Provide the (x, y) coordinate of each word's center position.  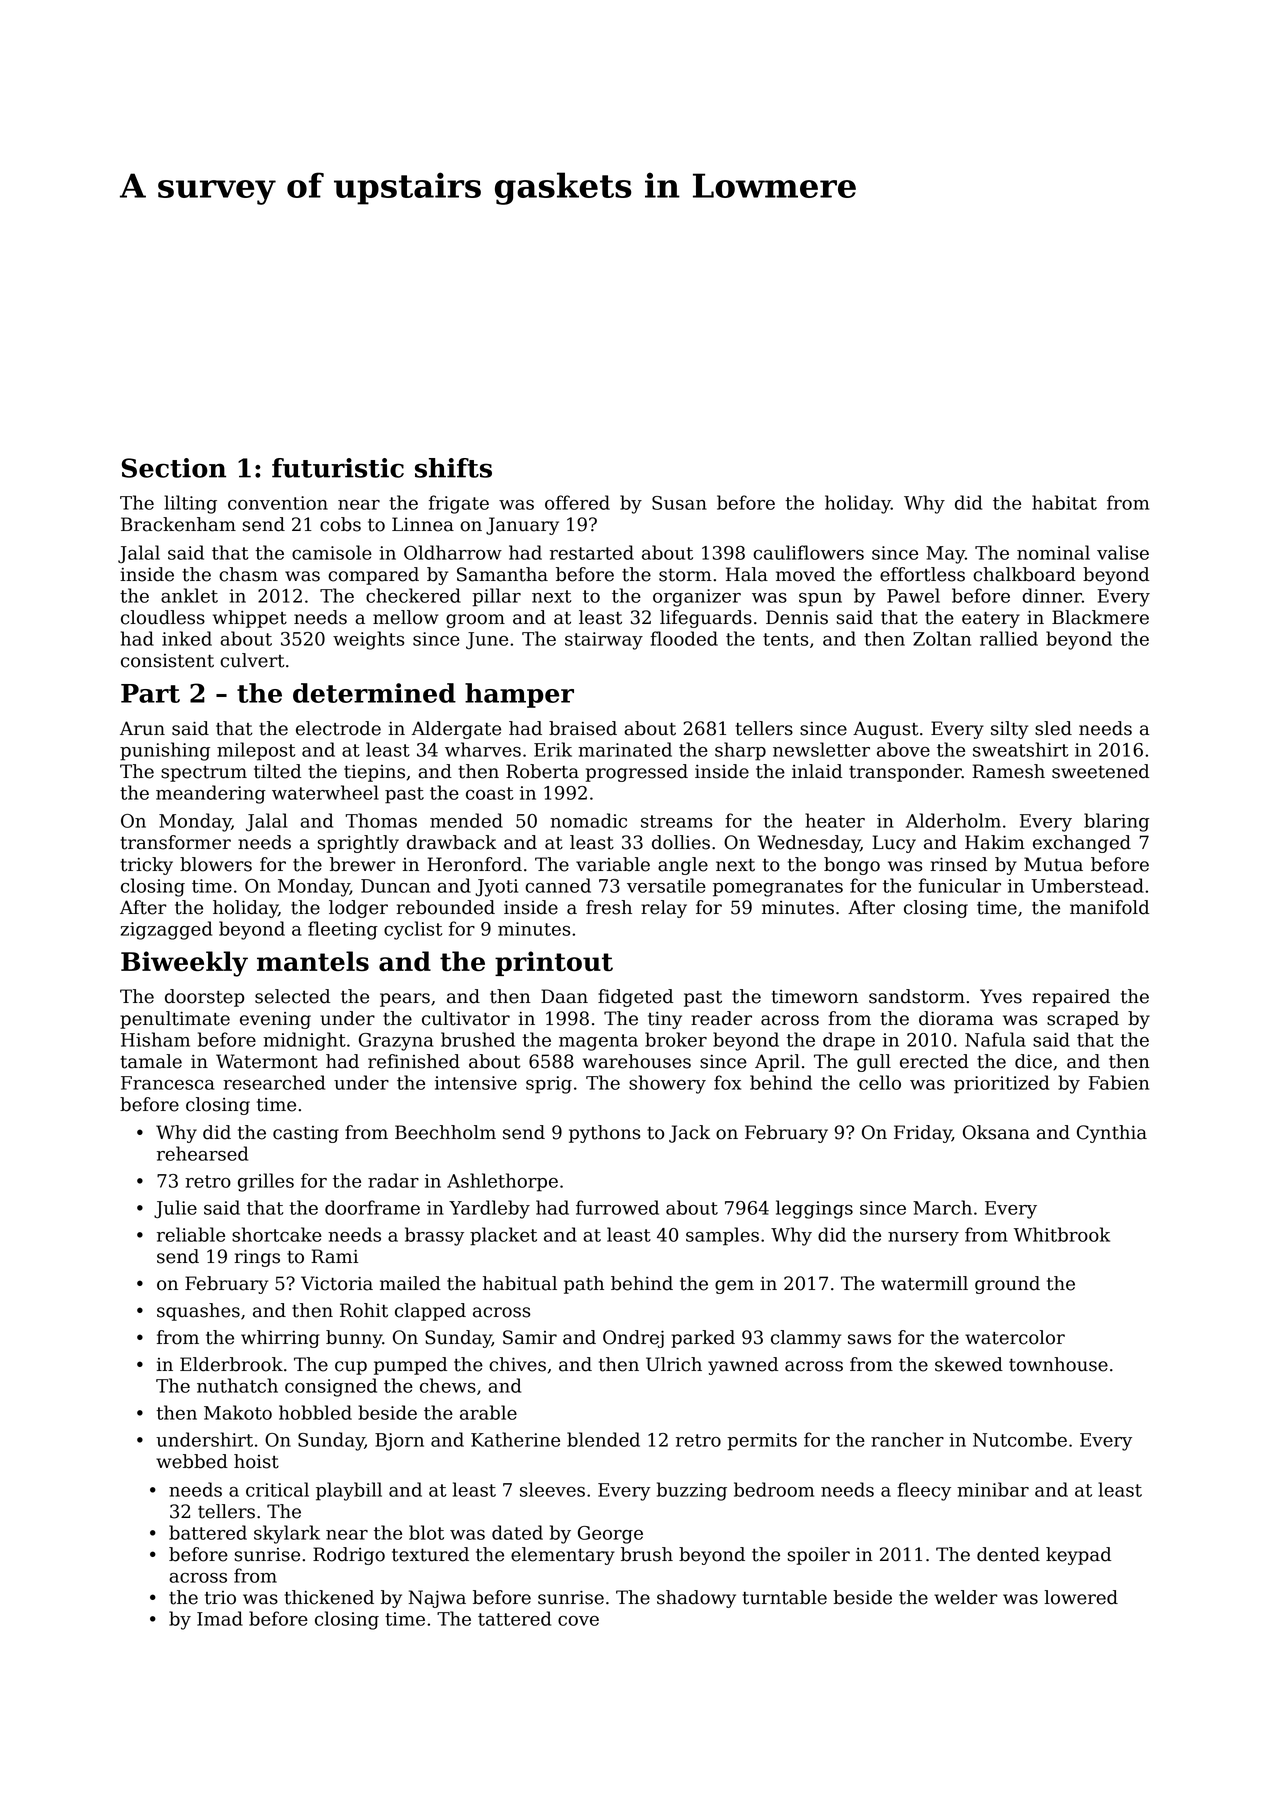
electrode (338, 728)
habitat (1064, 502)
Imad (220, 1618)
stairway (604, 641)
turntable (784, 1597)
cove (578, 1621)
